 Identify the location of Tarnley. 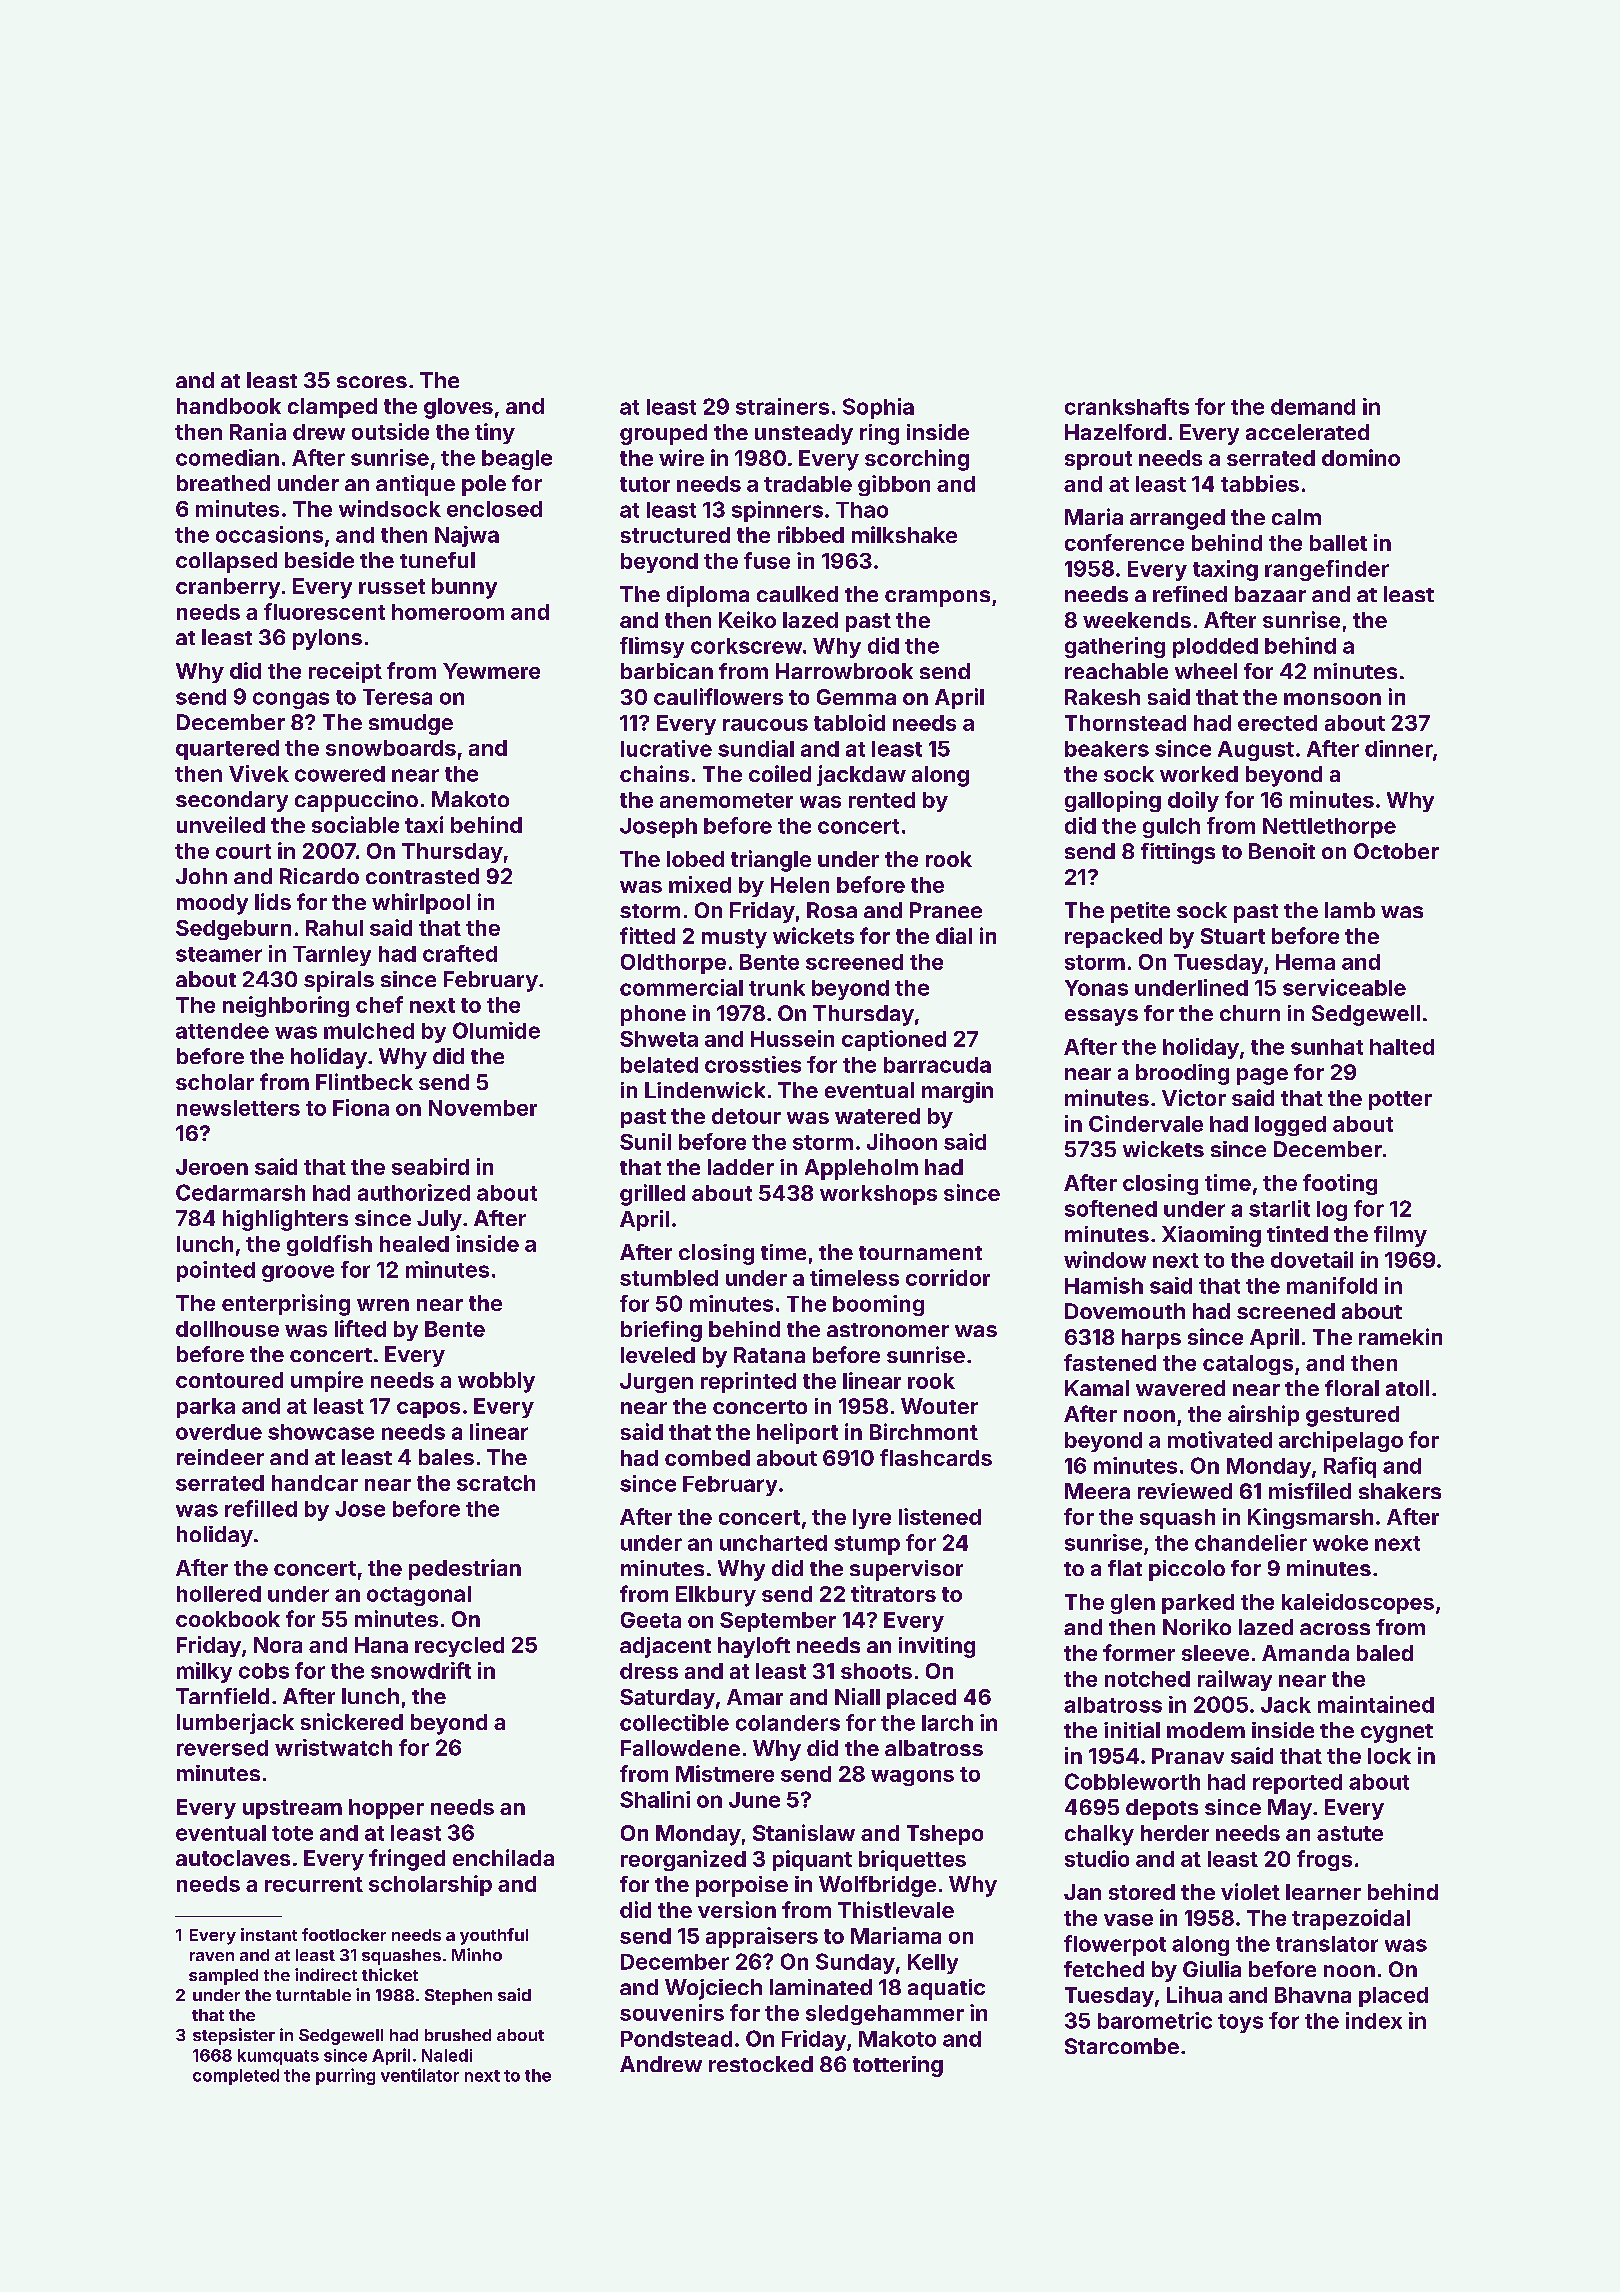
(332, 956).
